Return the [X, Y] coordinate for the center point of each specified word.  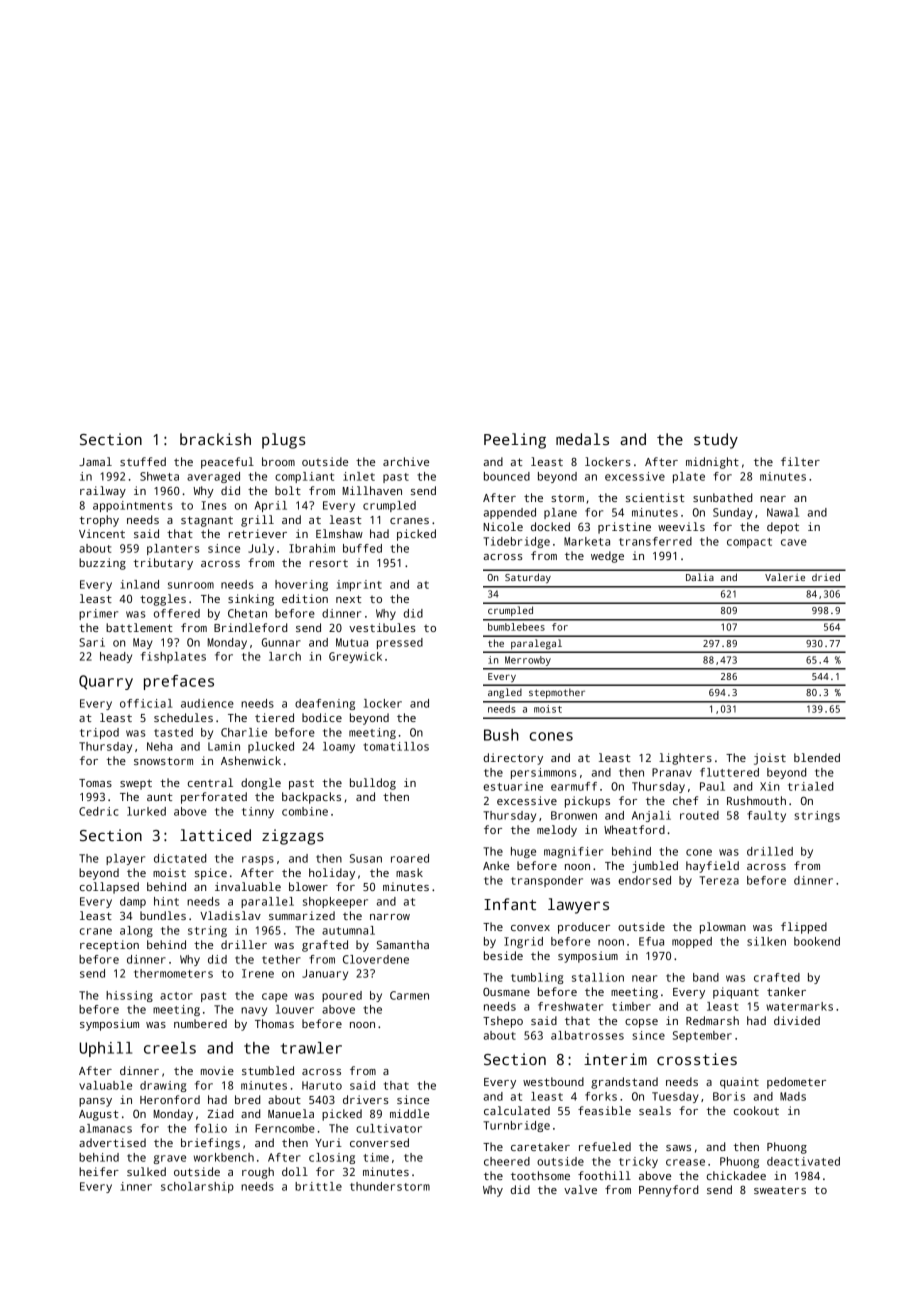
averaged [213, 477]
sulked [146, 1171]
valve [580, 1189]
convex [530, 928]
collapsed [109, 888]
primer [98, 614]
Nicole [503, 526]
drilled [770, 851]
